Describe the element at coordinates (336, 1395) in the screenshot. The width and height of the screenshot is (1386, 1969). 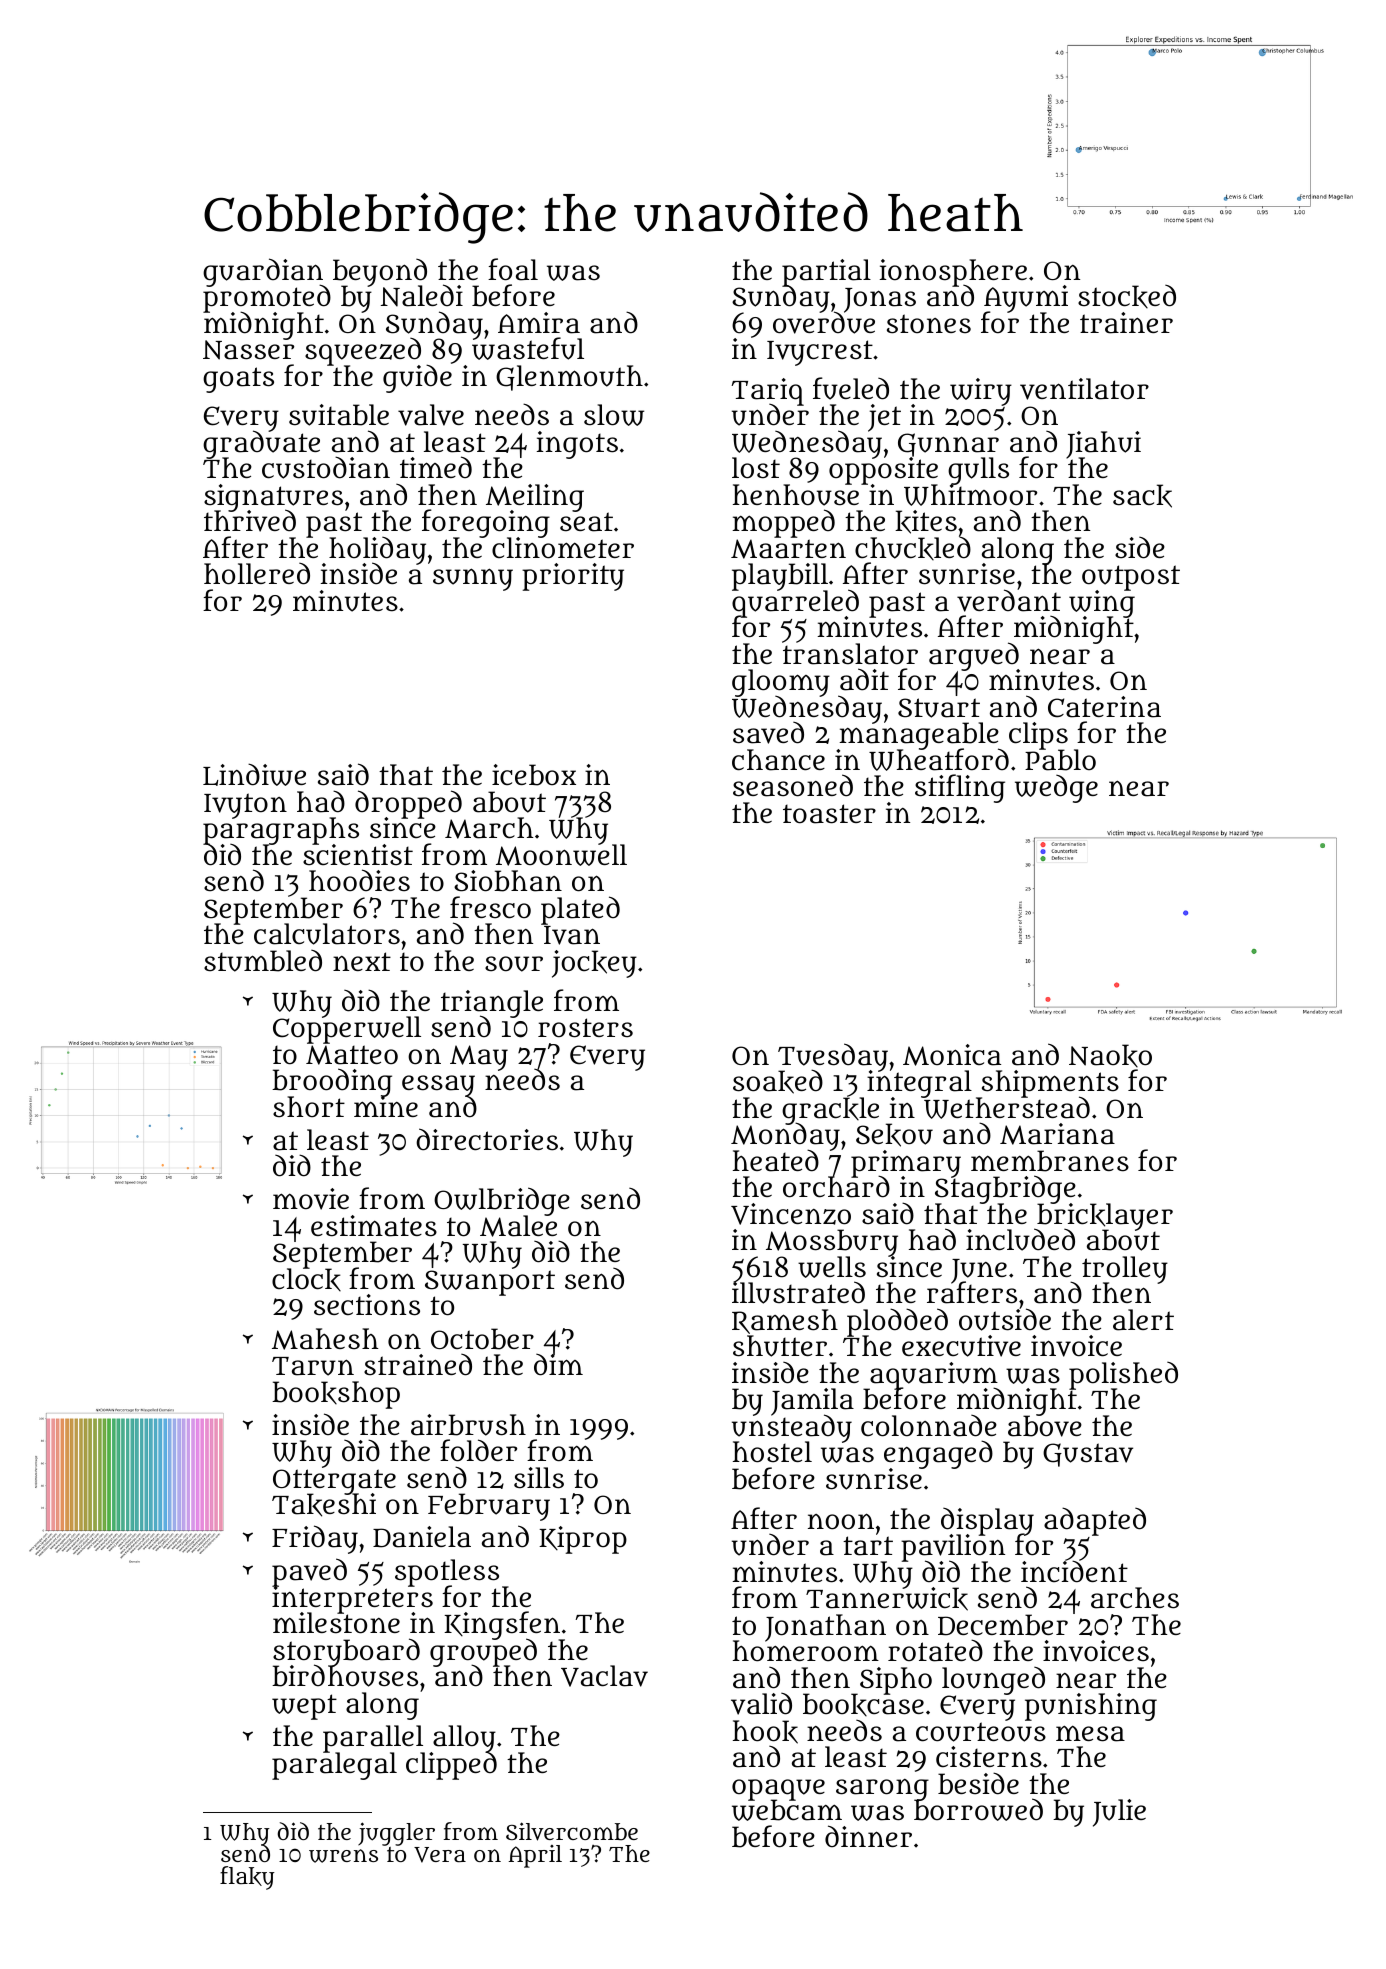
I see `bookshop` at that location.
